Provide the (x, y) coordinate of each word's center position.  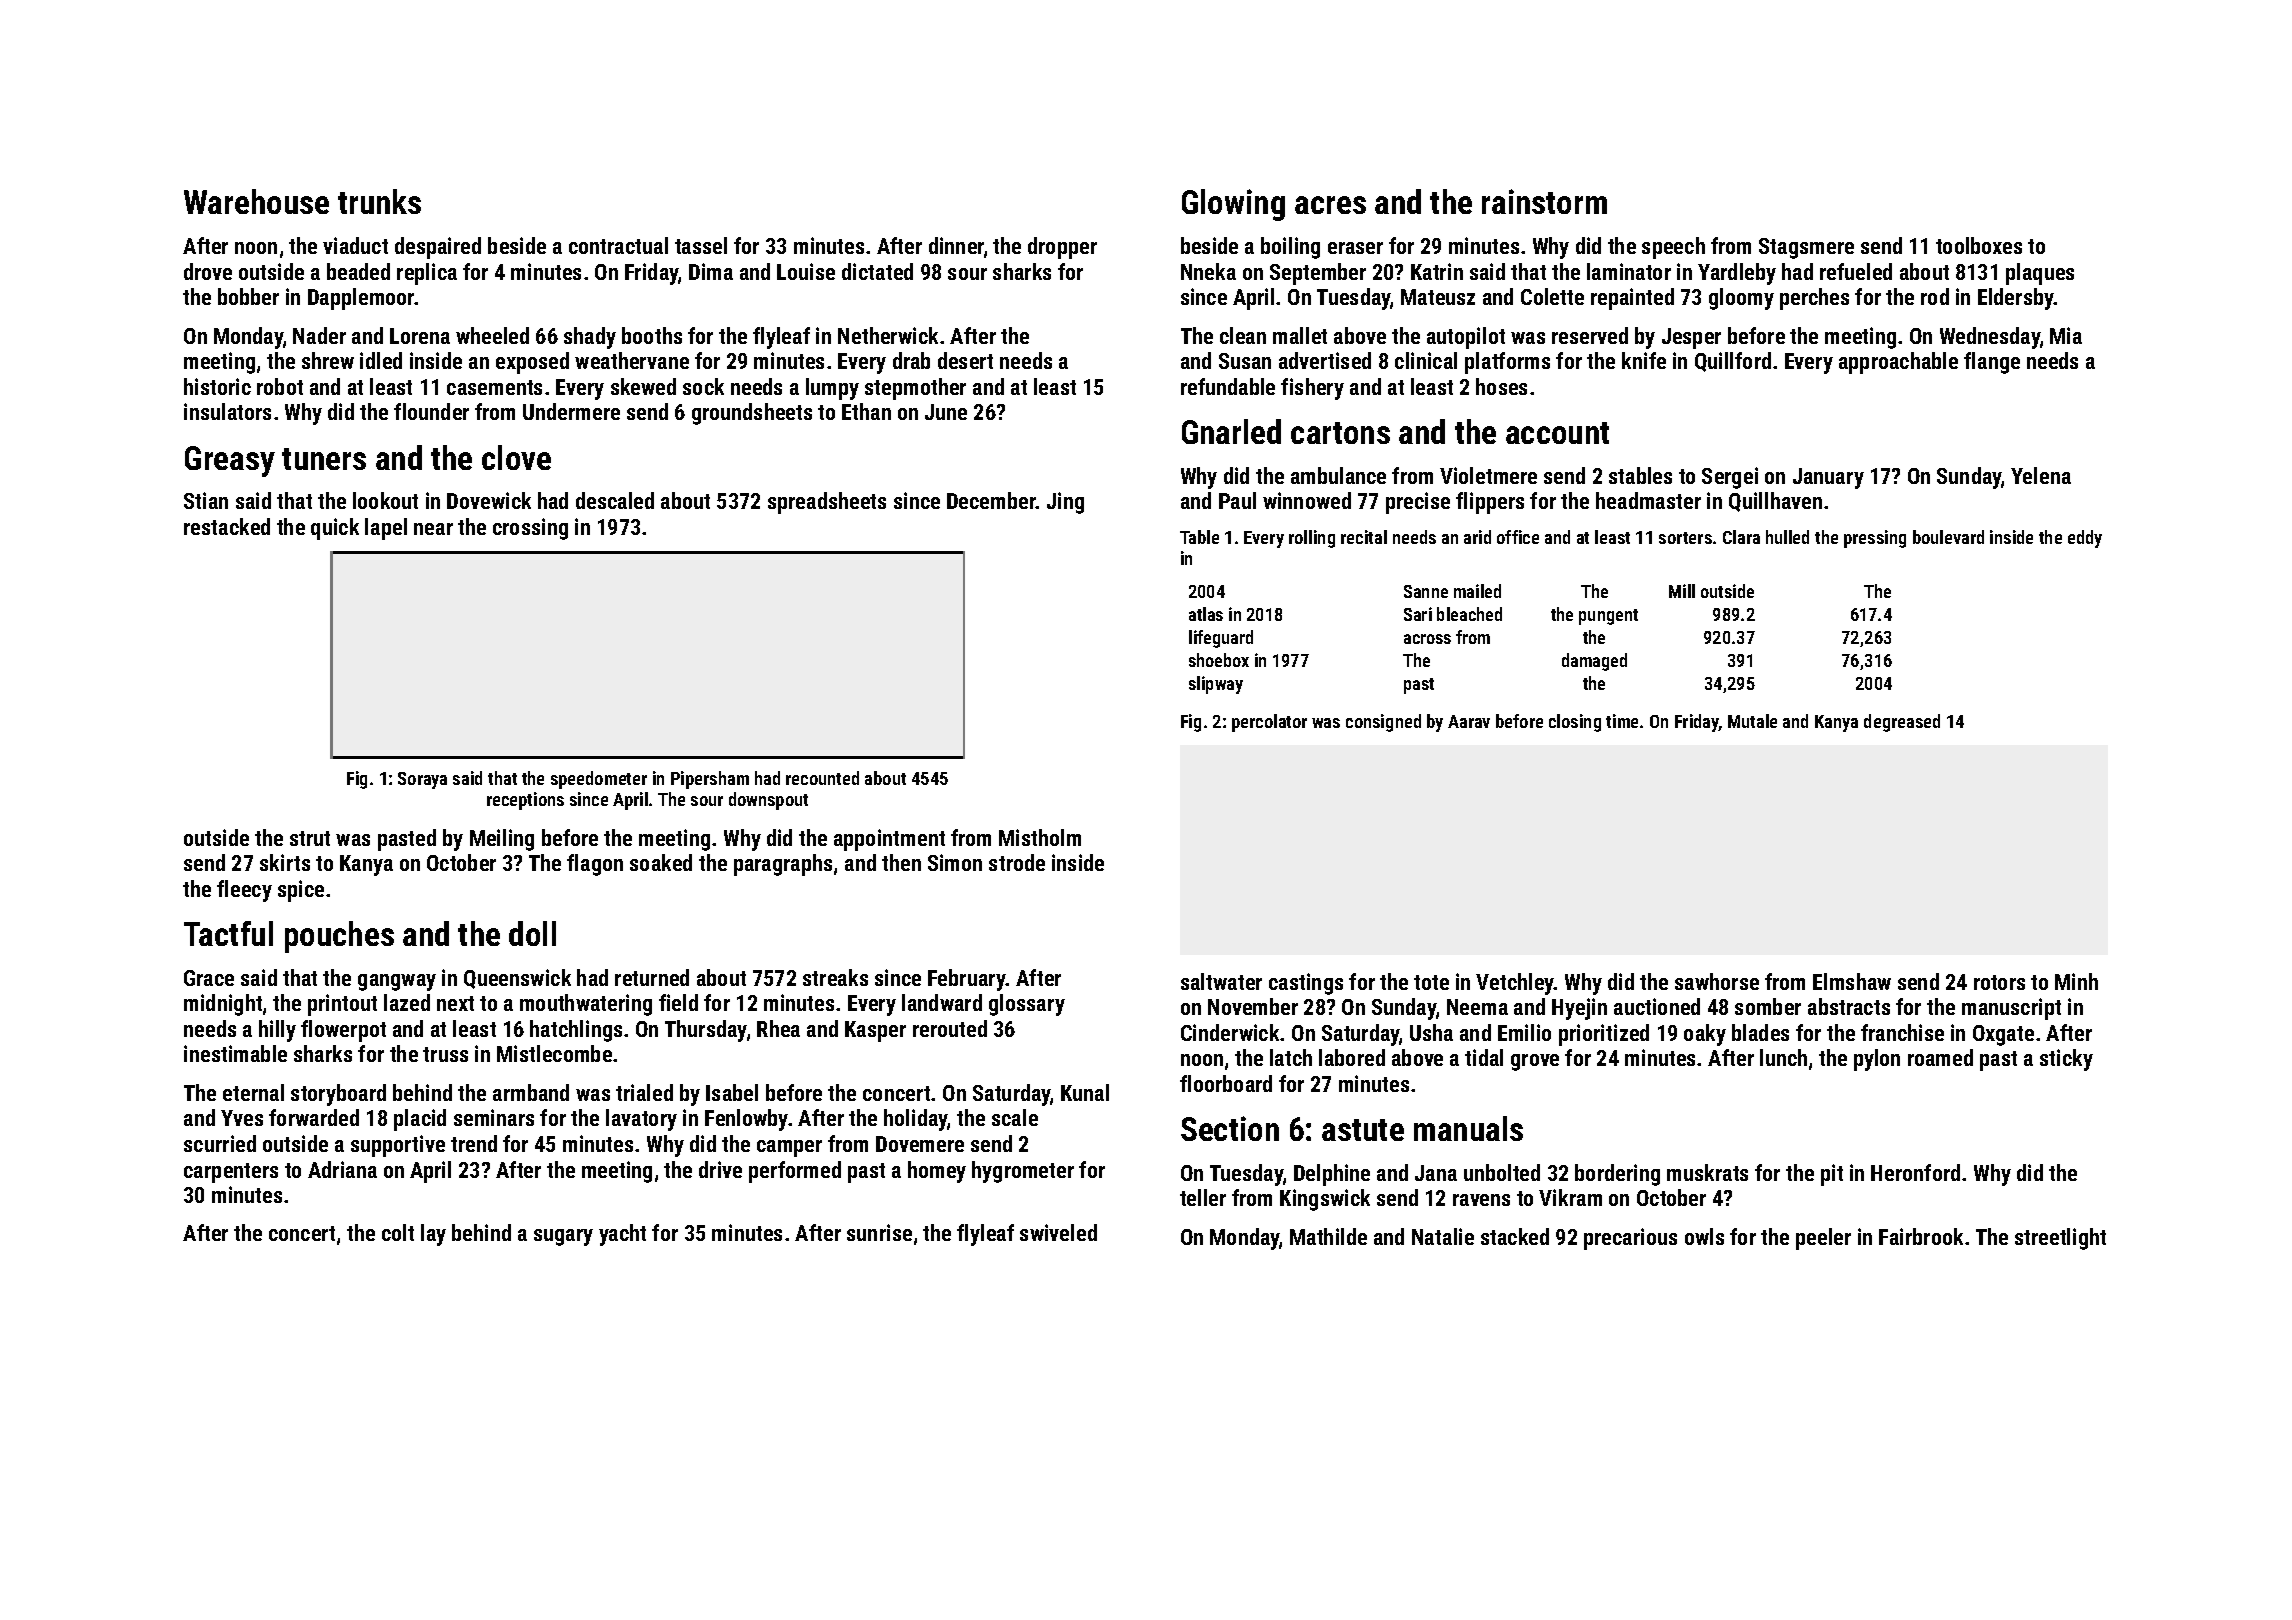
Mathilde (1328, 1236)
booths (652, 335)
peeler (1823, 1239)
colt (398, 1232)
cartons (1340, 433)
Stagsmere (1806, 248)
